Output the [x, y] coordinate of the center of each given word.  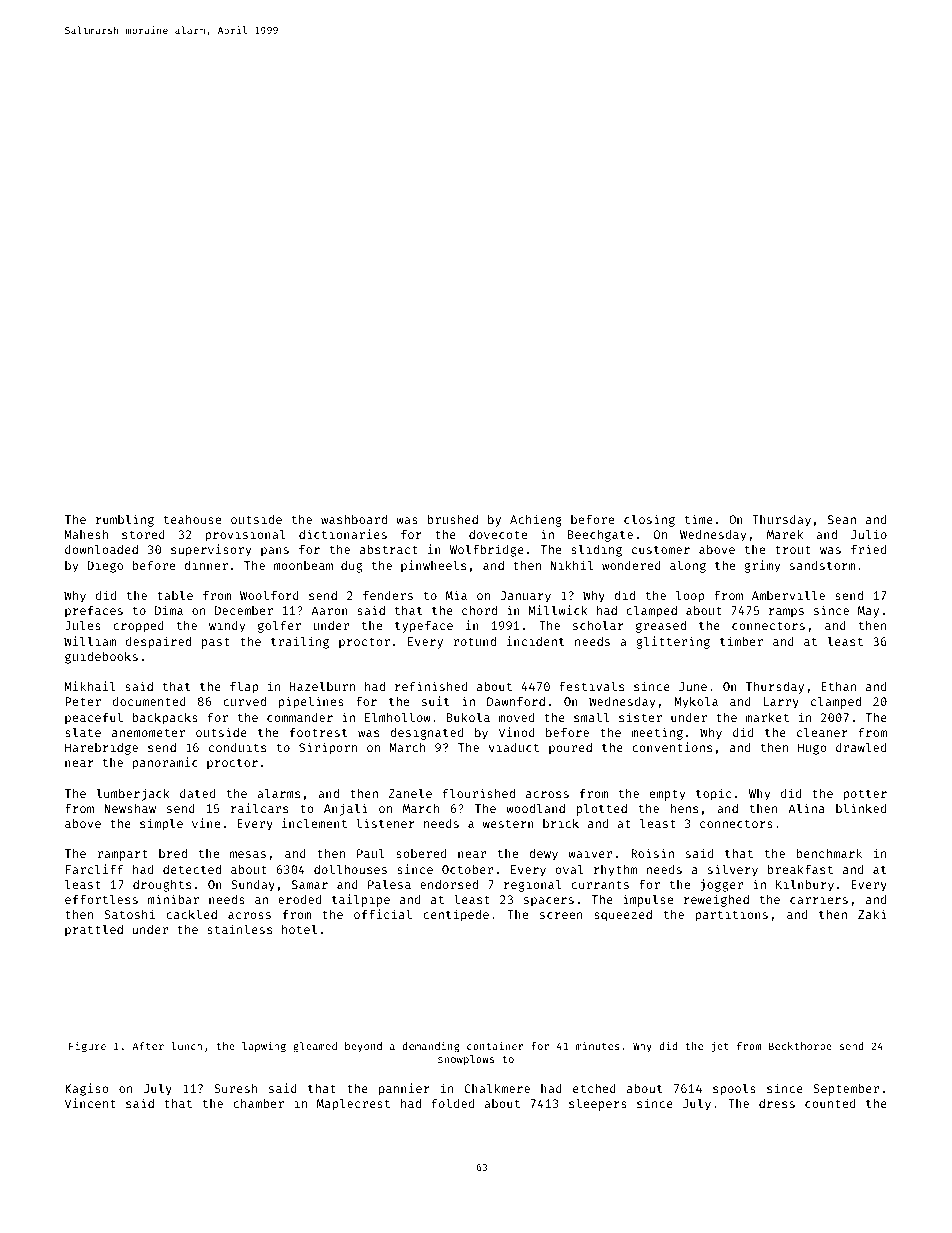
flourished [478, 793]
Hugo [812, 749]
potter [865, 795]
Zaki [872, 914]
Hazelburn [322, 686]
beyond [363, 1047]
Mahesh [86, 534]
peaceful [94, 718]
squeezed [623, 916]
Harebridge [101, 748]
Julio [869, 534]
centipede [456, 915]
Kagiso [87, 1089]
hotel [299, 929]
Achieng [536, 520]
